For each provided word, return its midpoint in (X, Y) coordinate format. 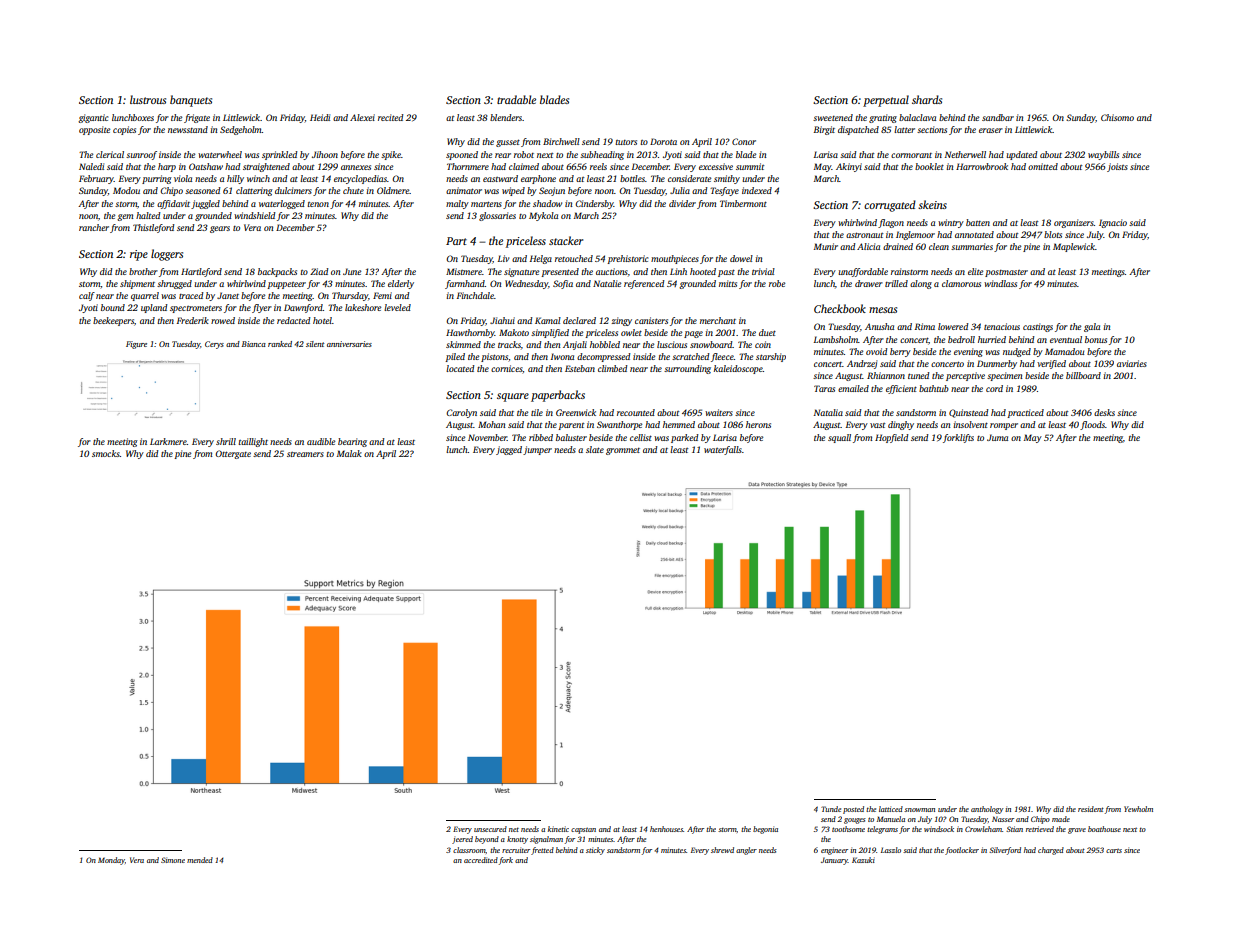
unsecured (490, 829)
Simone (173, 860)
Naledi (91, 166)
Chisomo (1117, 117)
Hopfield (891, 438)
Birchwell (561, 141)
